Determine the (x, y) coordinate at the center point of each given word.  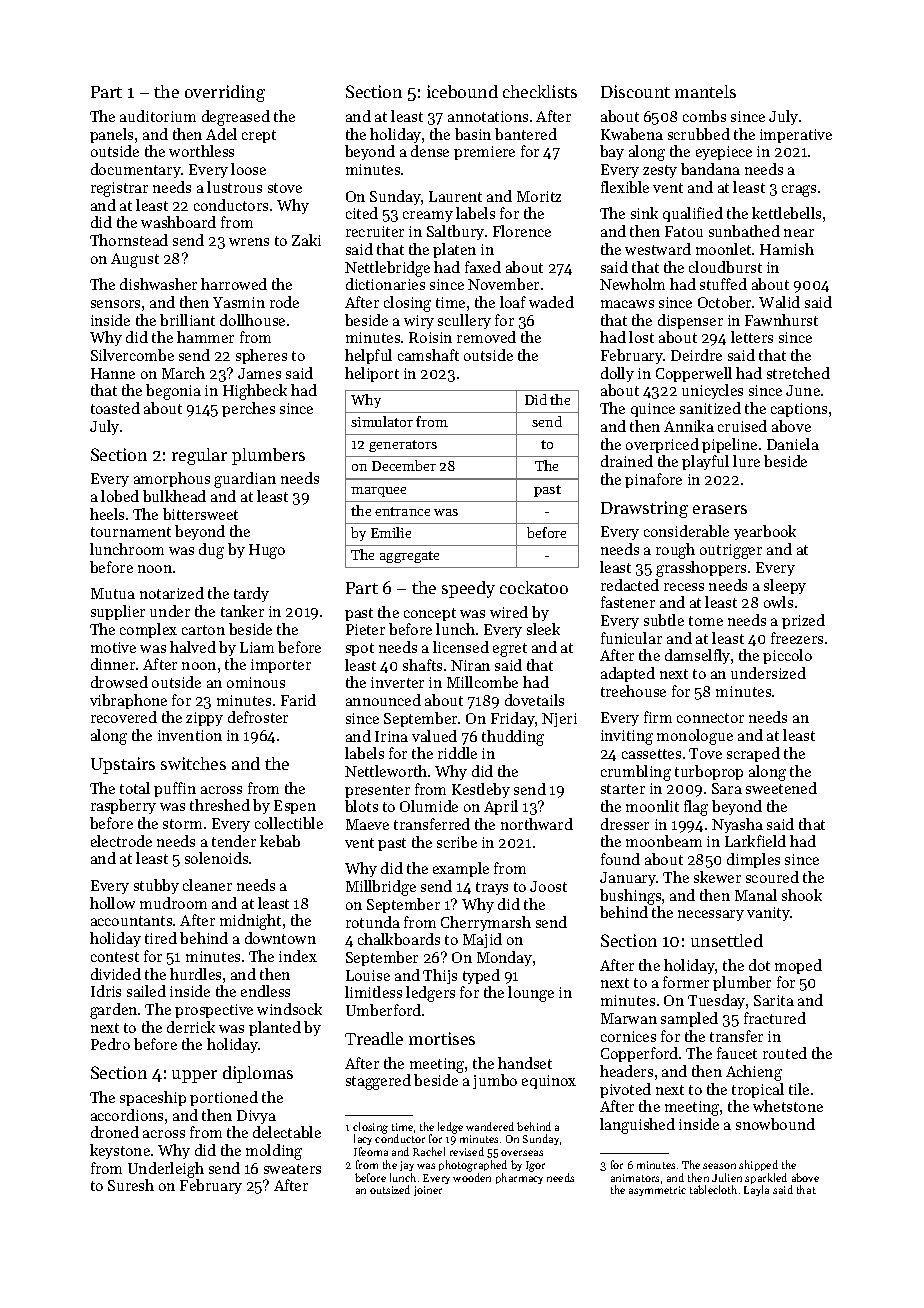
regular (199, 456)
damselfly (697, 656)
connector (710, 718)
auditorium (158, 116)
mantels (705, 91)
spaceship (153, 1098)
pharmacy (519, 1178)
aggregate (409, 557)
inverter (397, 682)
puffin (175, 789)
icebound (462, 91)
